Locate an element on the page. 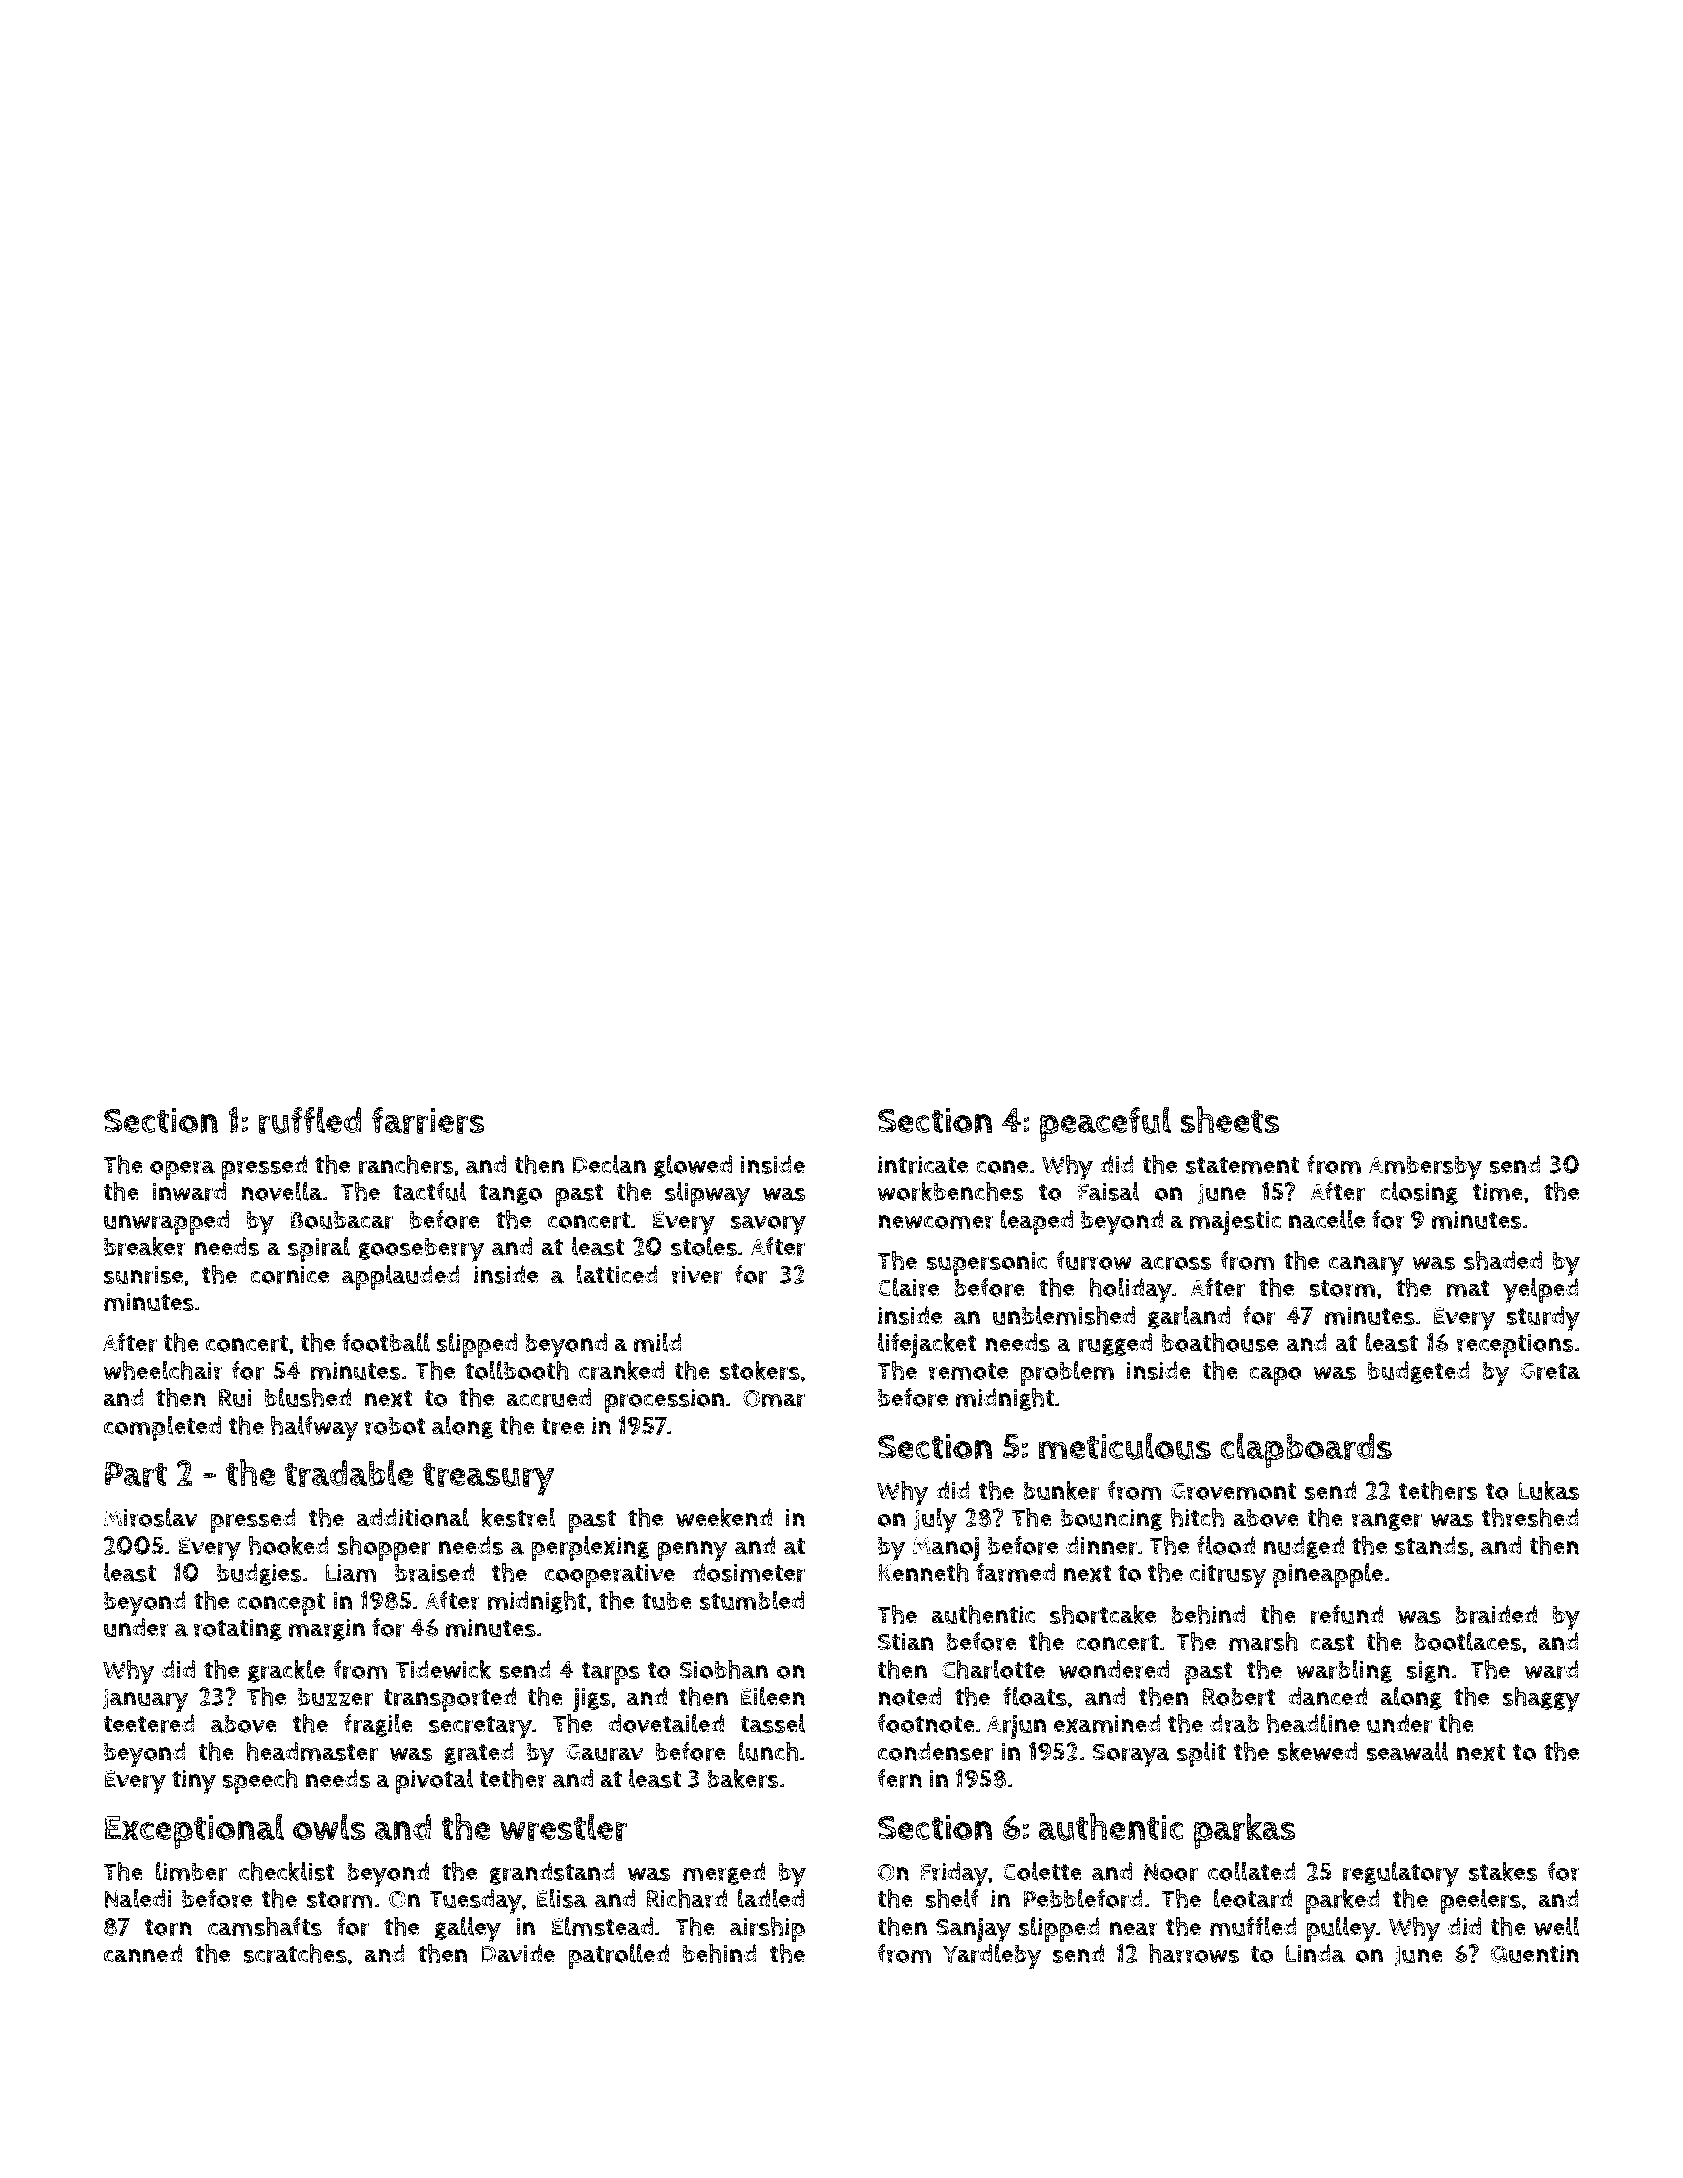 The width and height of the document is (1683, 2178). ruffled is located at coordinates (310, 1120).
